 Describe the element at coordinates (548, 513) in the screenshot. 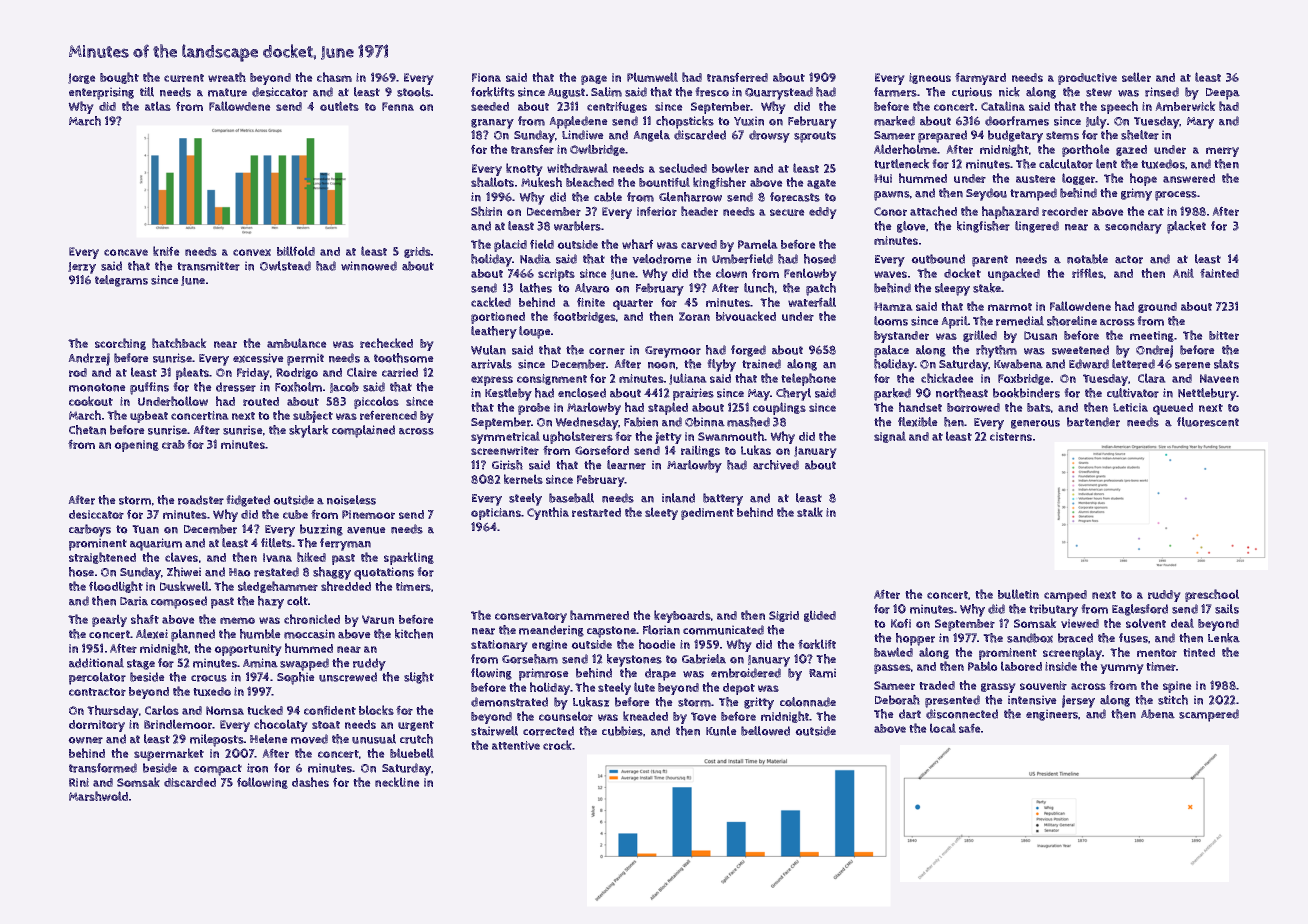

I see `Cynthia` at that location.
